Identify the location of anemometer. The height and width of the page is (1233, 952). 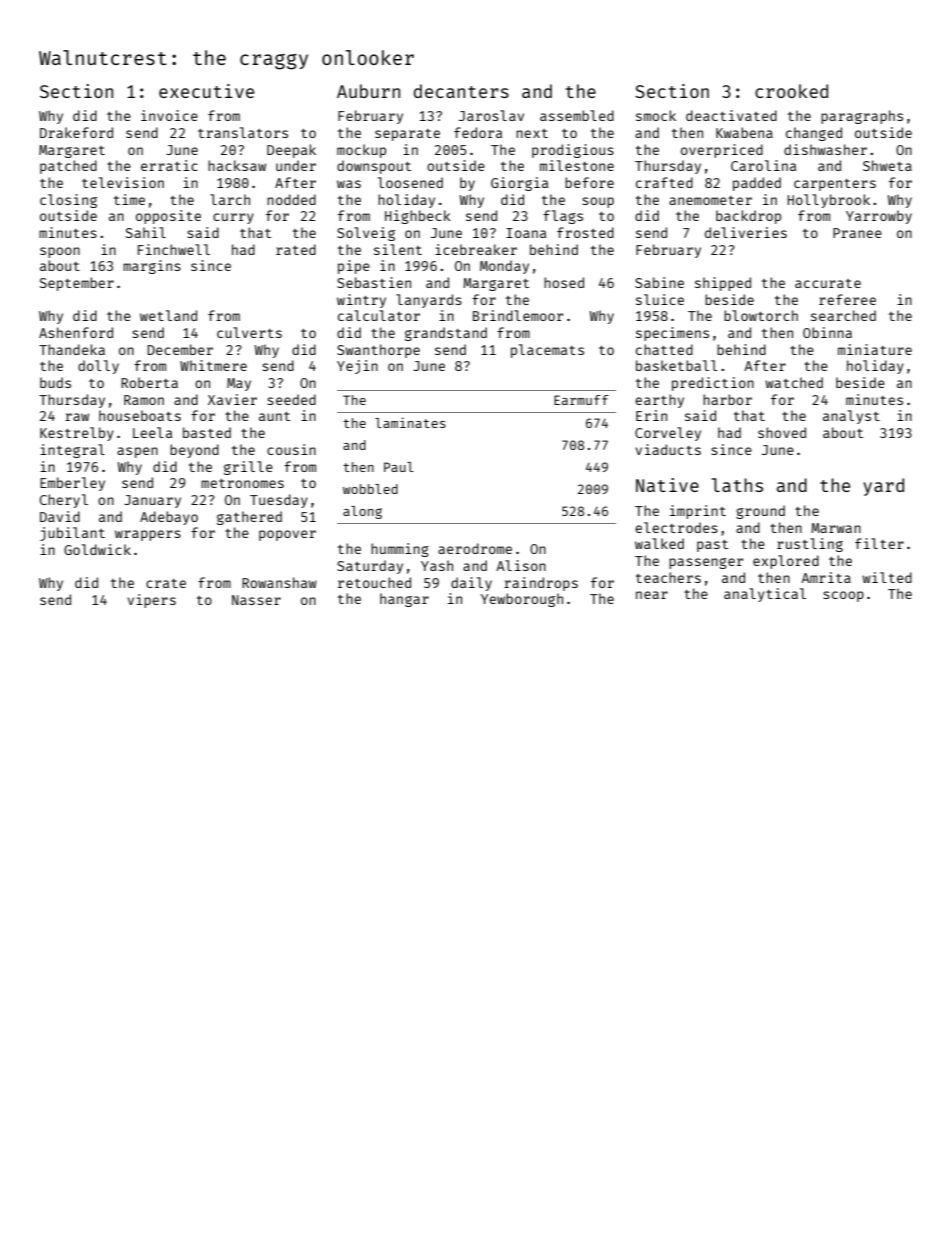
(710, 200).
